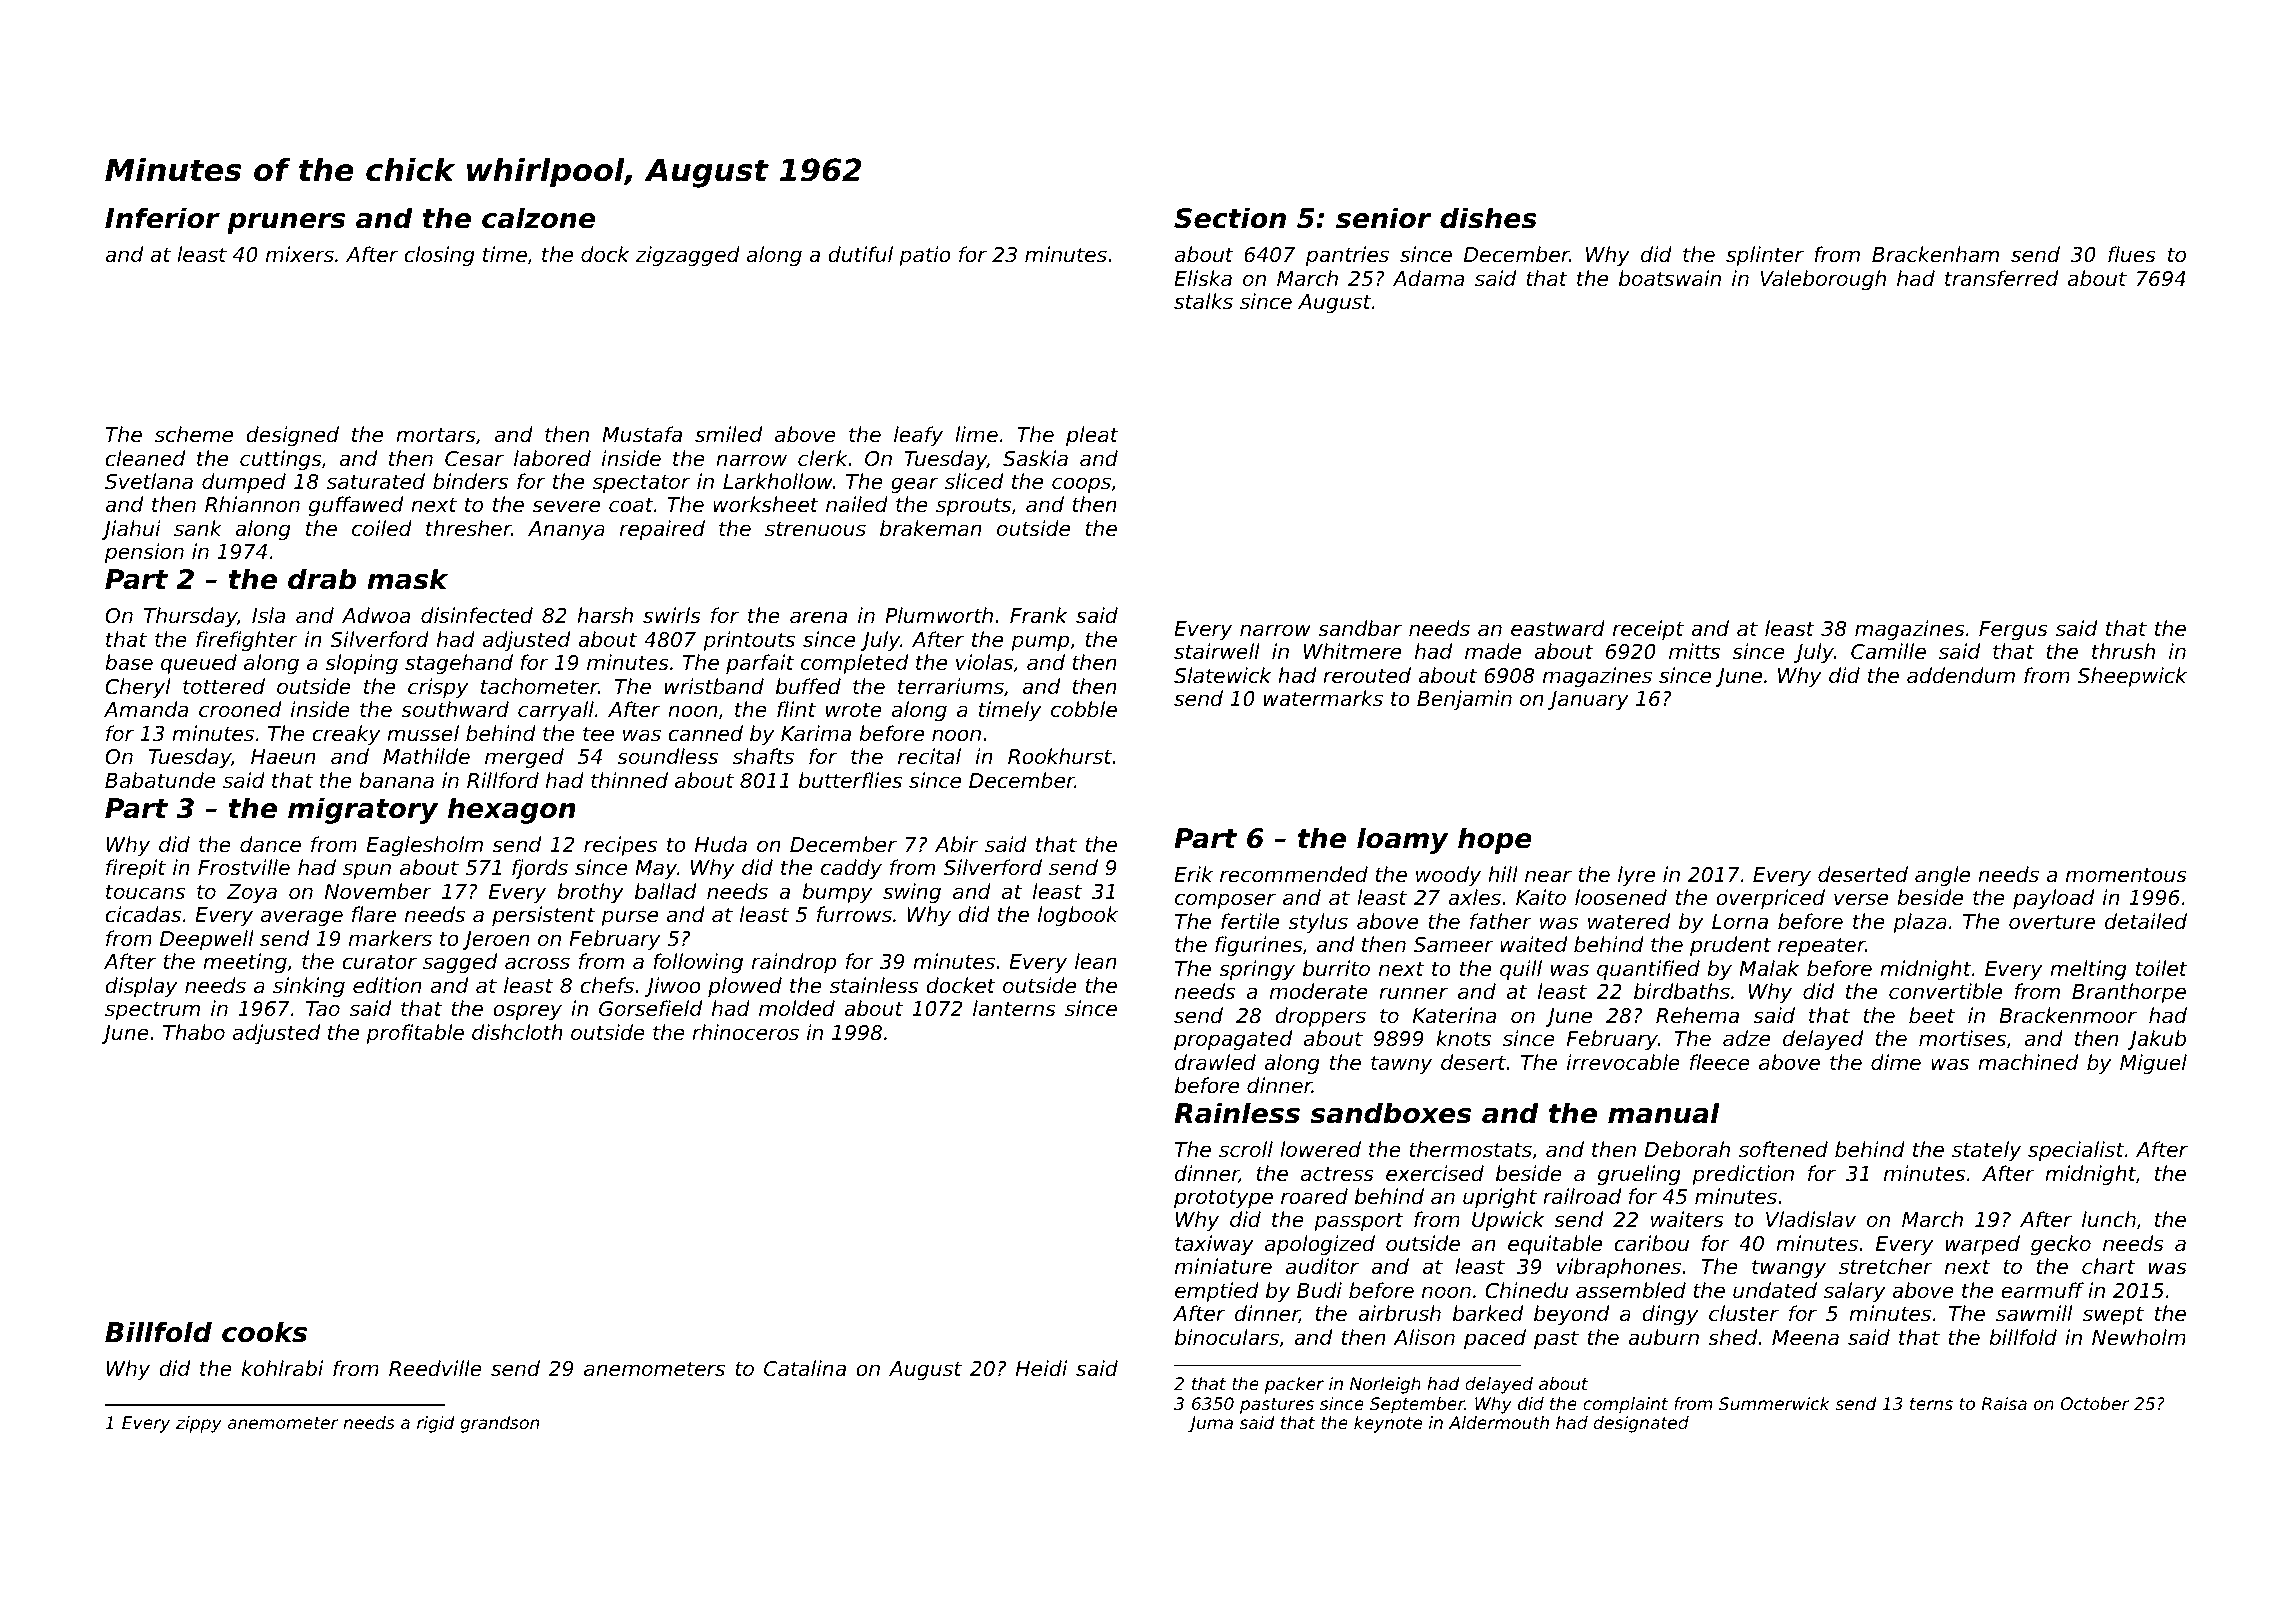  What do you see at coordinates (2132, 677) in the image?
I see `Sheepwick` at bounding box center [2132, 677].
